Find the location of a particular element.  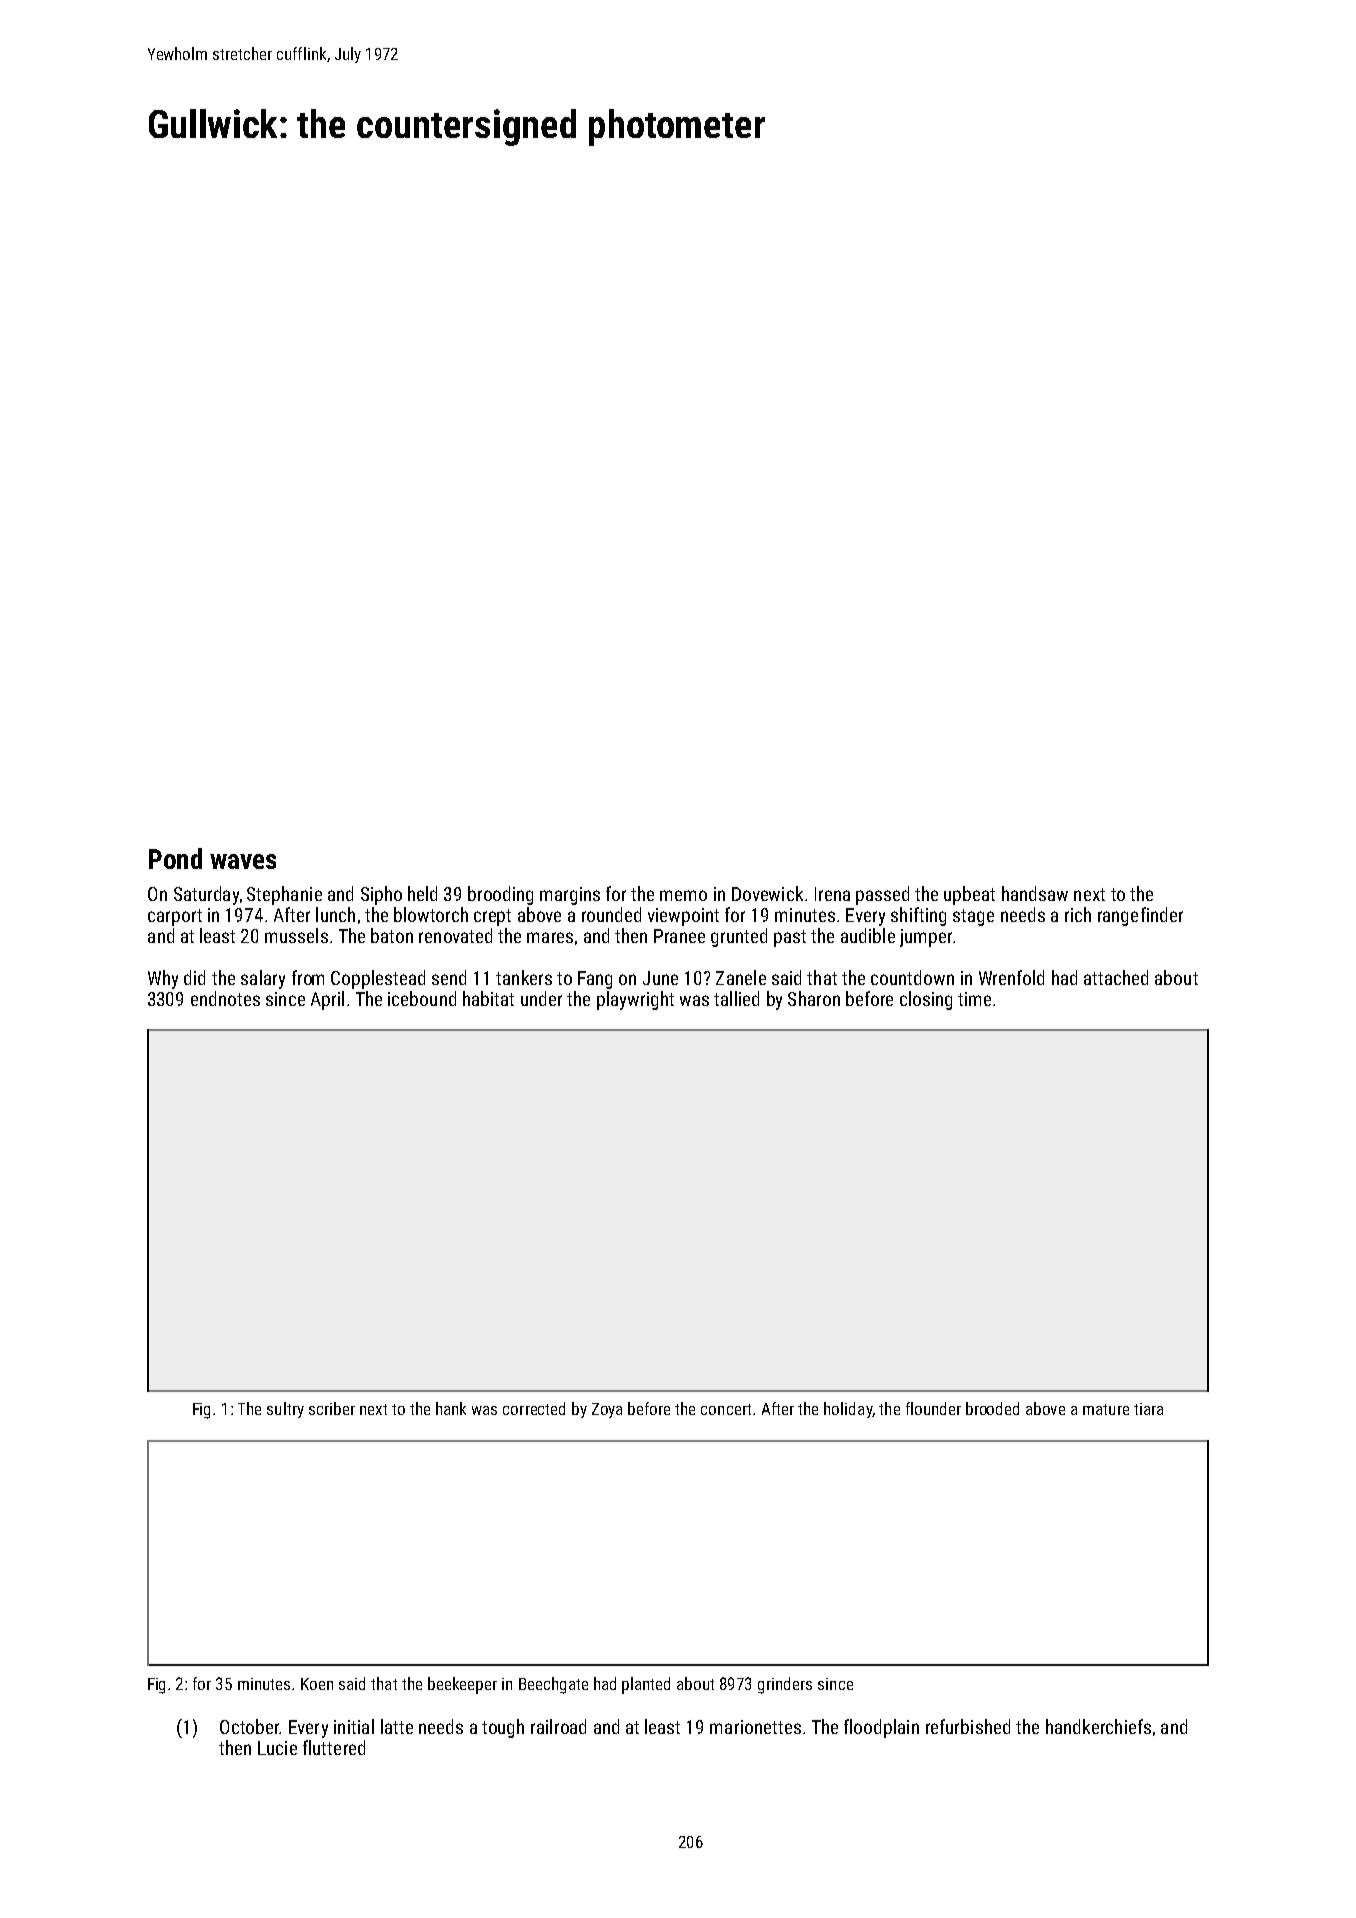

Lucie is located at coordinates (277, 1748).
